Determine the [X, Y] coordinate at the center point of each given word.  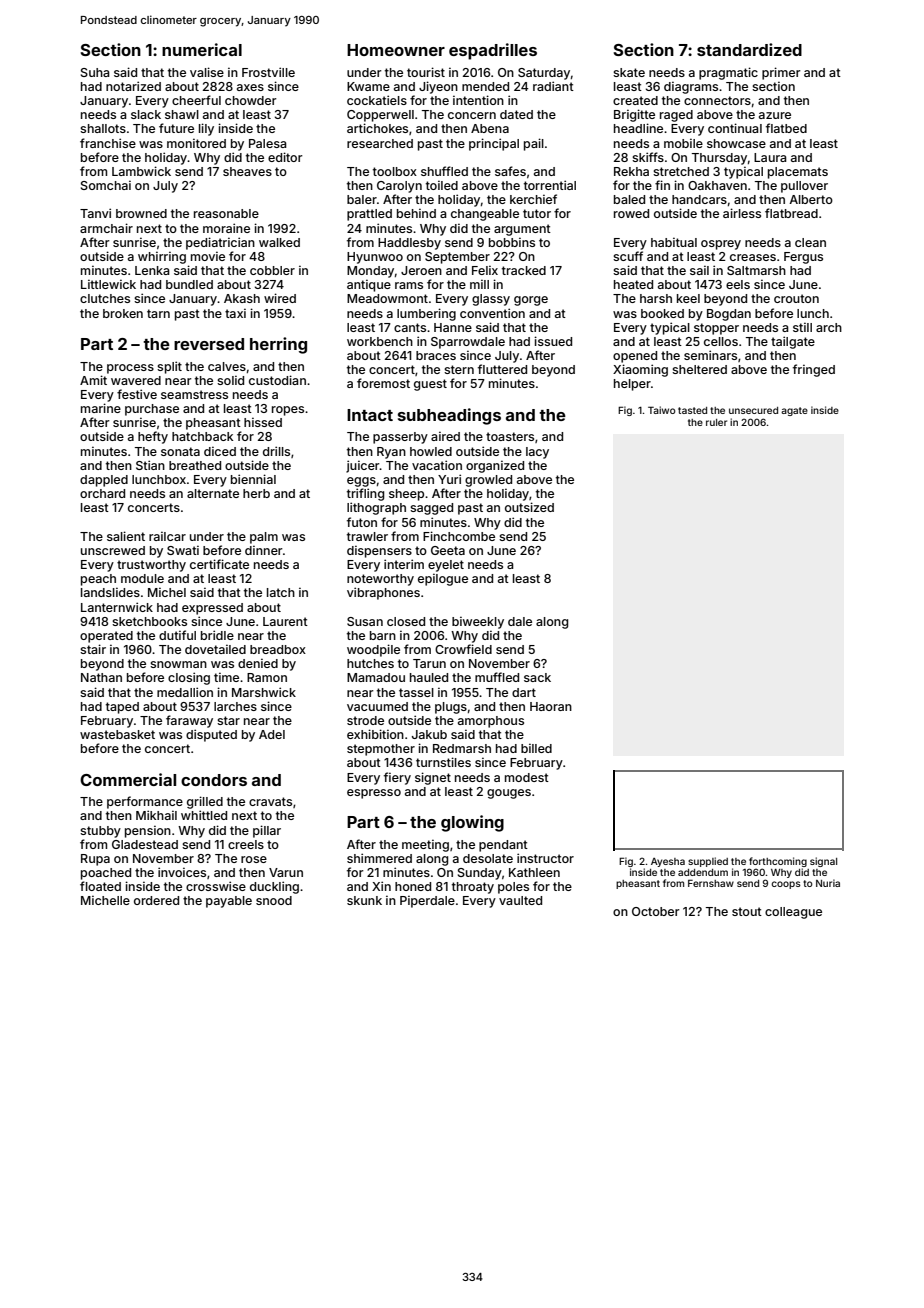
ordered [156, 900]
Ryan [391, 453]
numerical [202, 49]
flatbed [786, 128]
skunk [364, 900]
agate [794, 411]
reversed [209, 344]
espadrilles [493, 51]
